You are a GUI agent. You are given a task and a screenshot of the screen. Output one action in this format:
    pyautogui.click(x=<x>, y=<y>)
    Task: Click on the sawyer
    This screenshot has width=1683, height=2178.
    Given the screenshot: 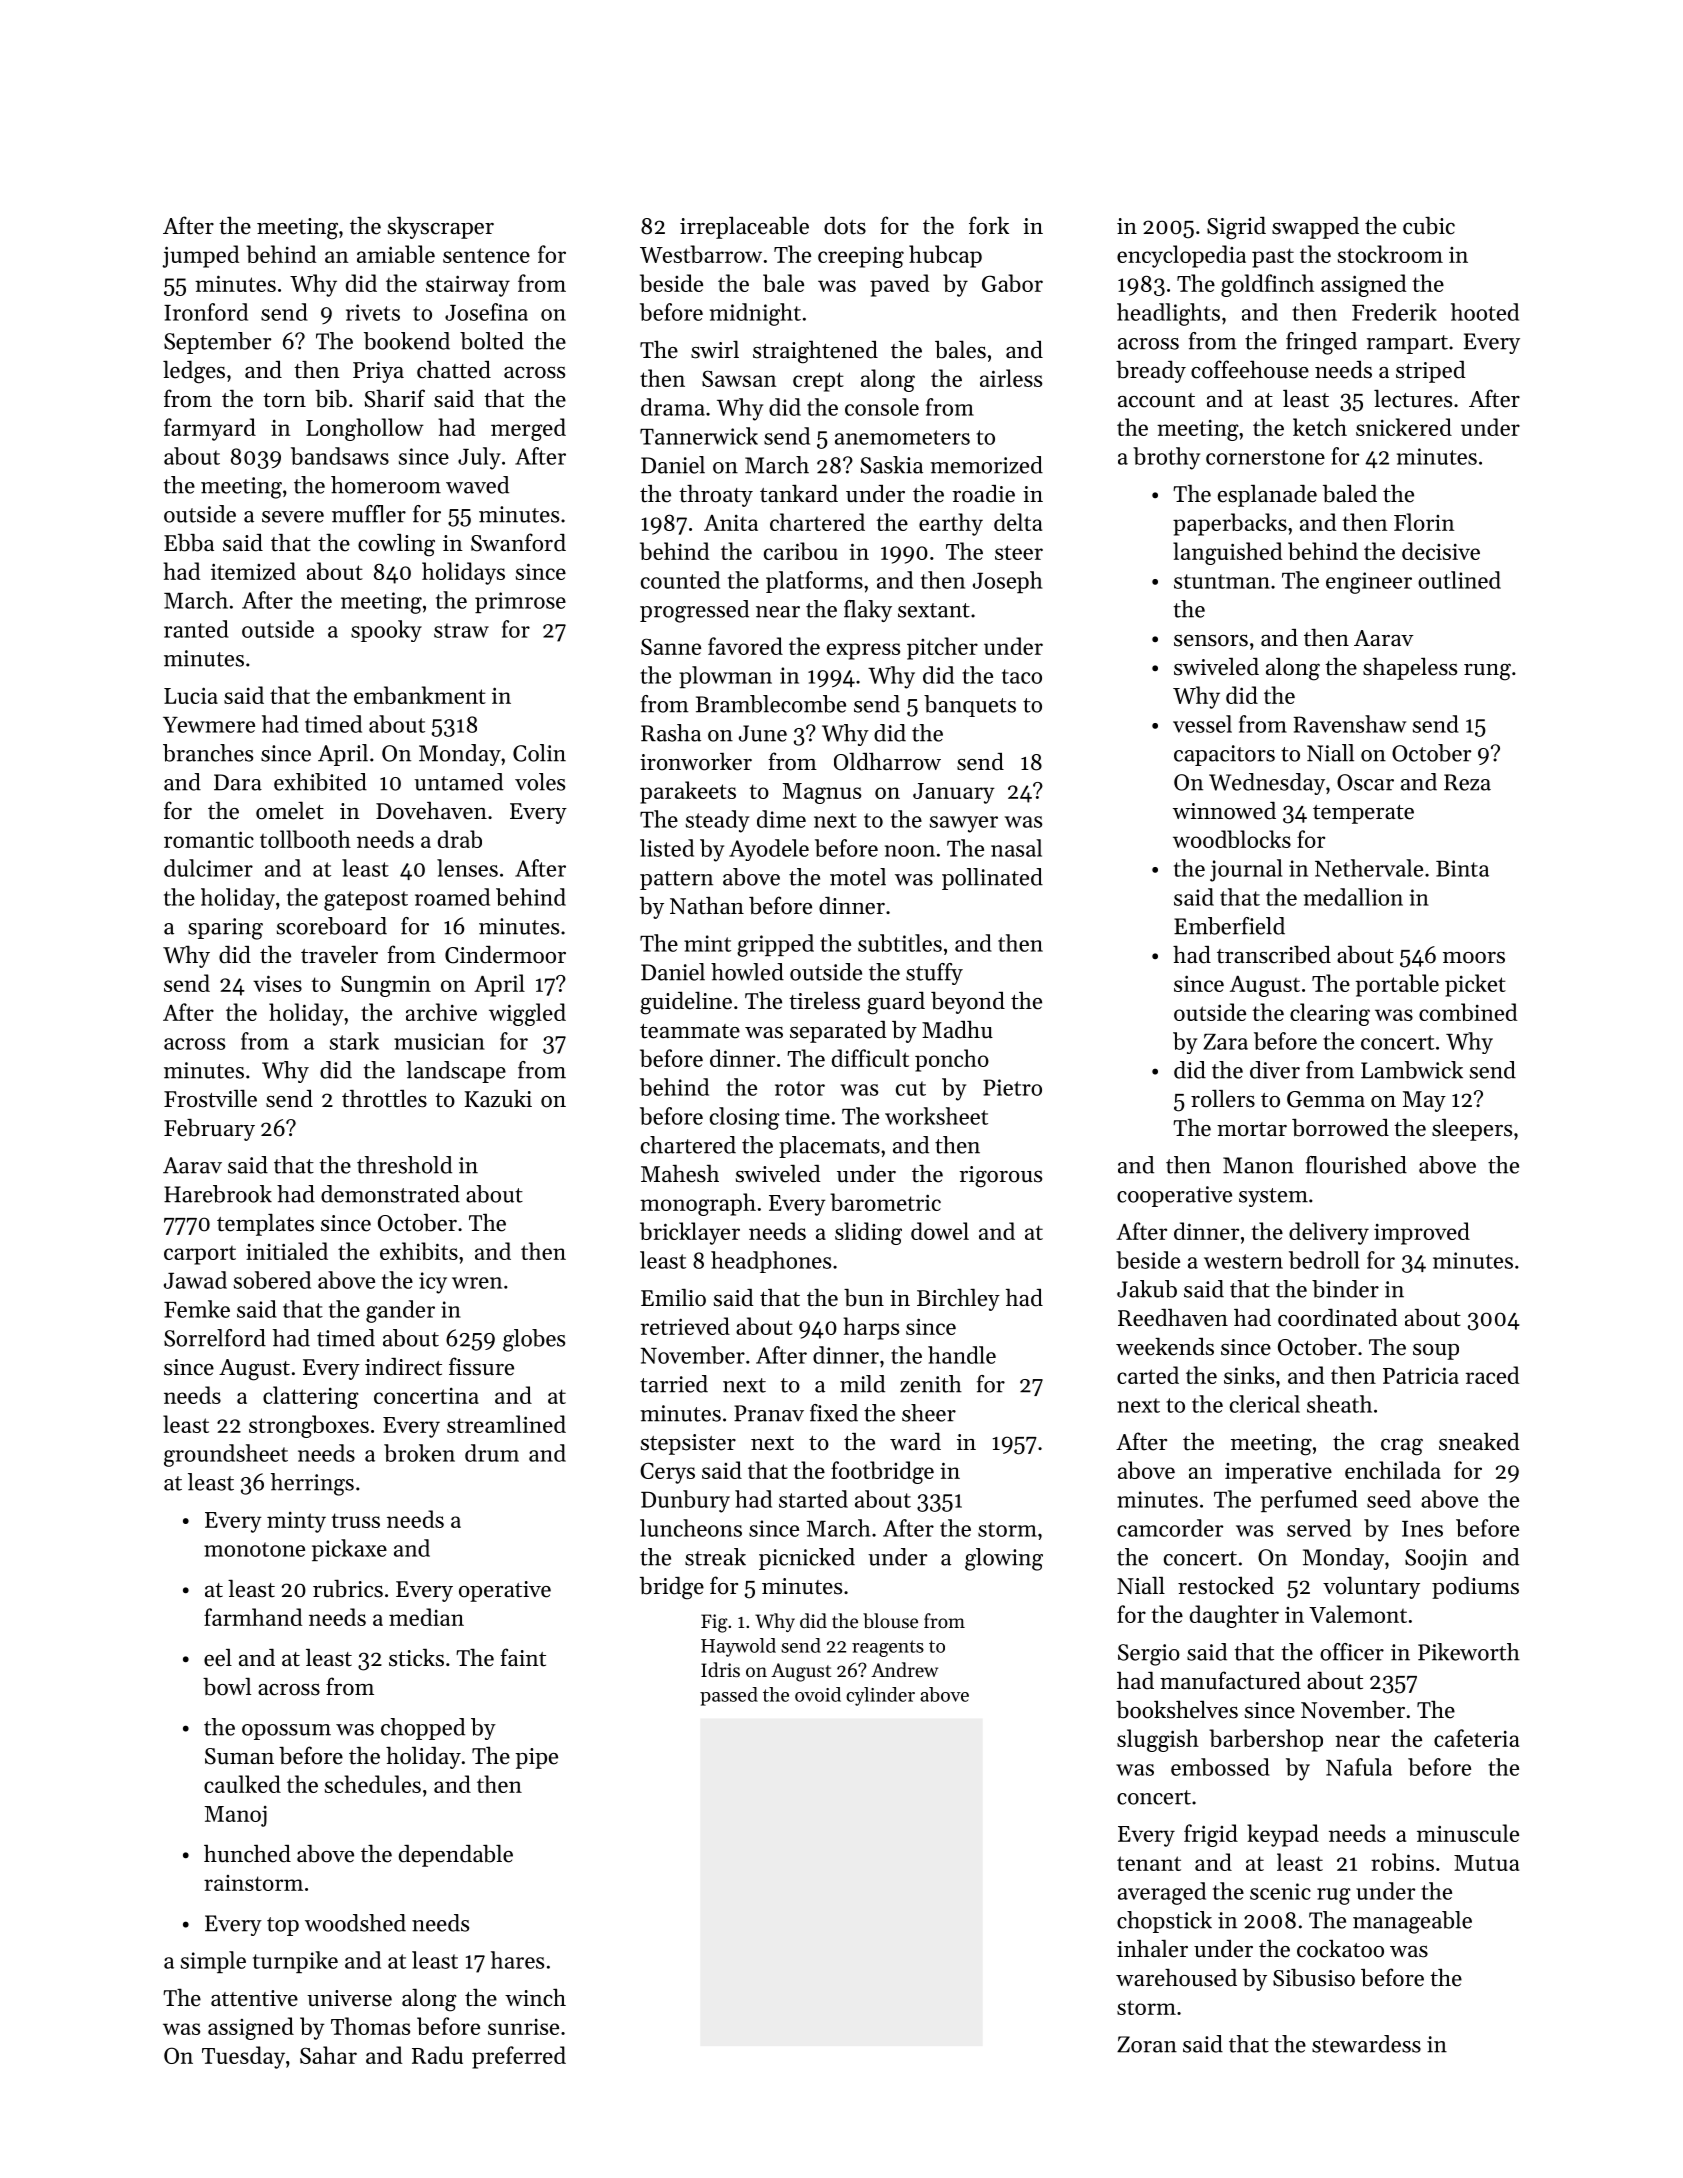 What is the action you would take?
    pyautogui.click(x=964, y=824)
